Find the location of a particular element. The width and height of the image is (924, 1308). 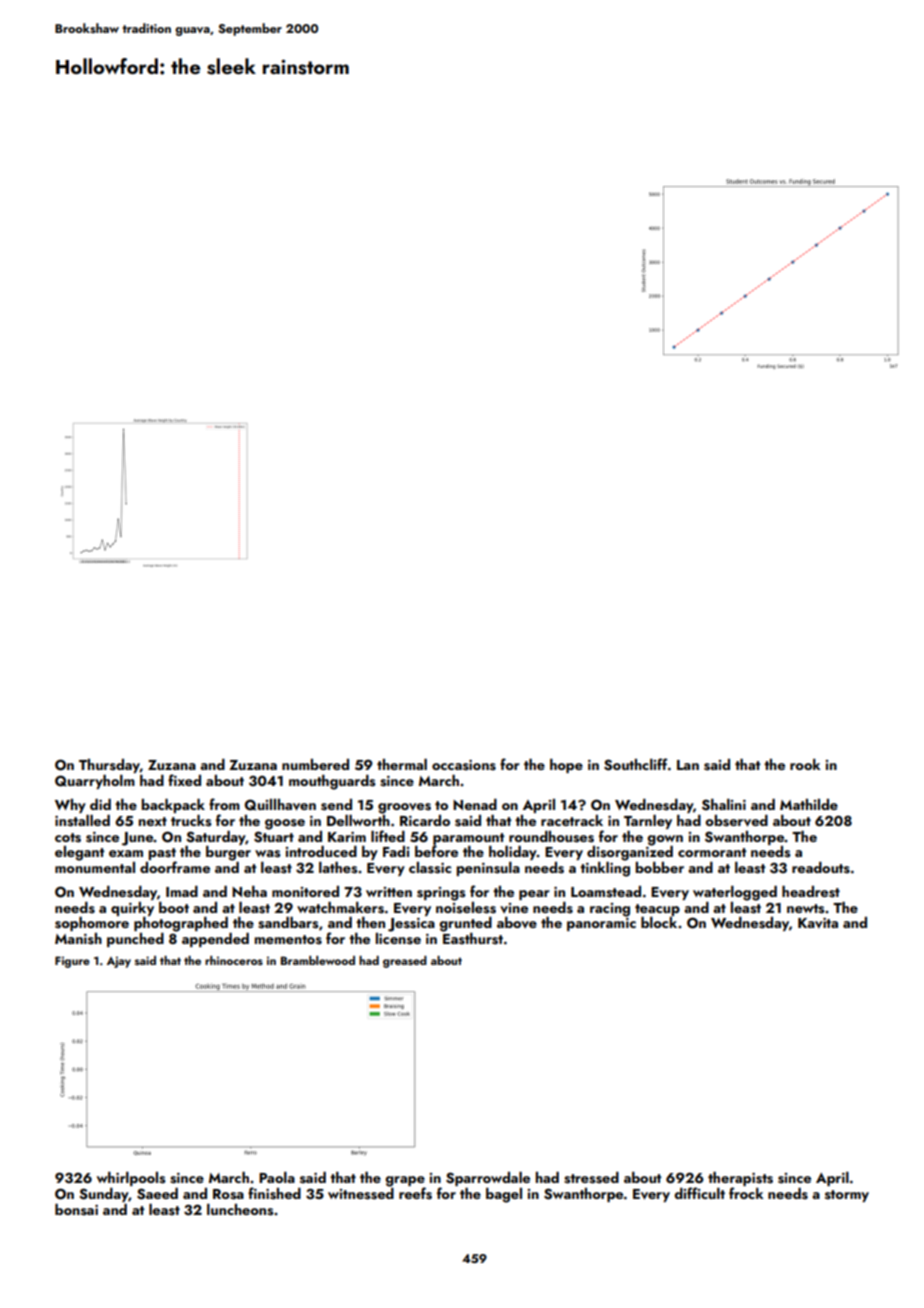

block is located at coordinates (659, 922).
